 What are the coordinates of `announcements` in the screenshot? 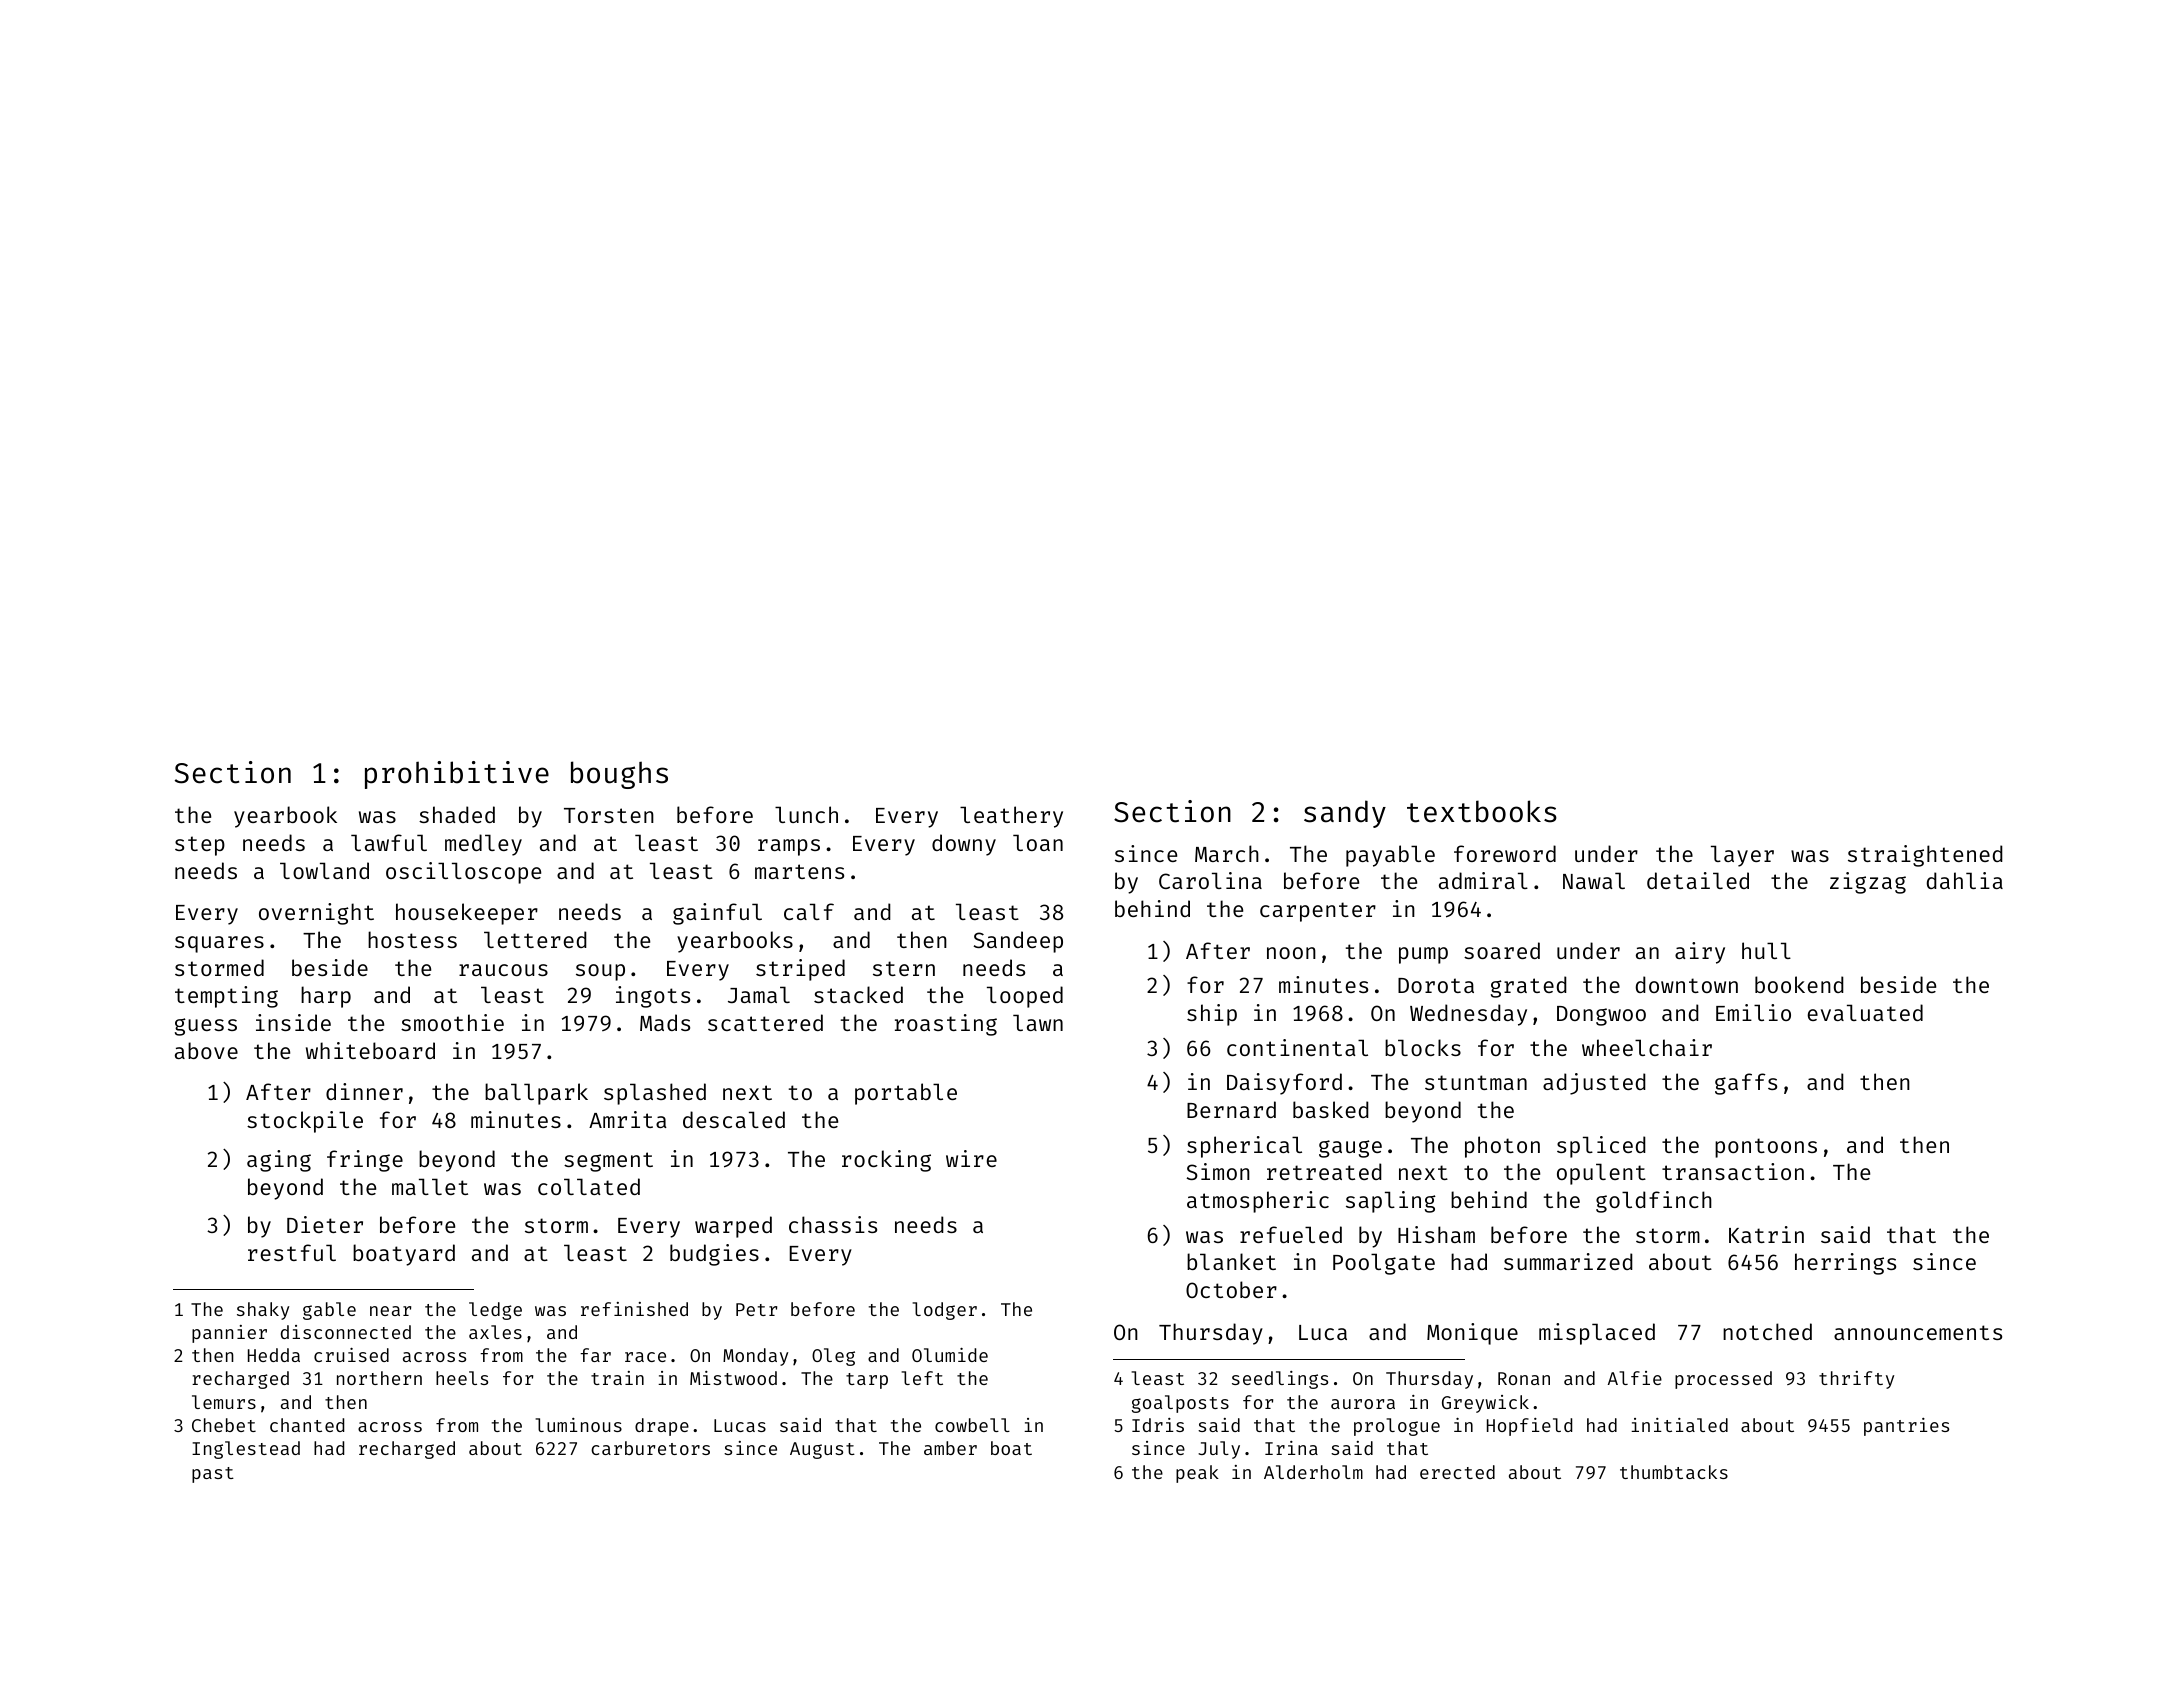 It's located at (1918, 1332).
